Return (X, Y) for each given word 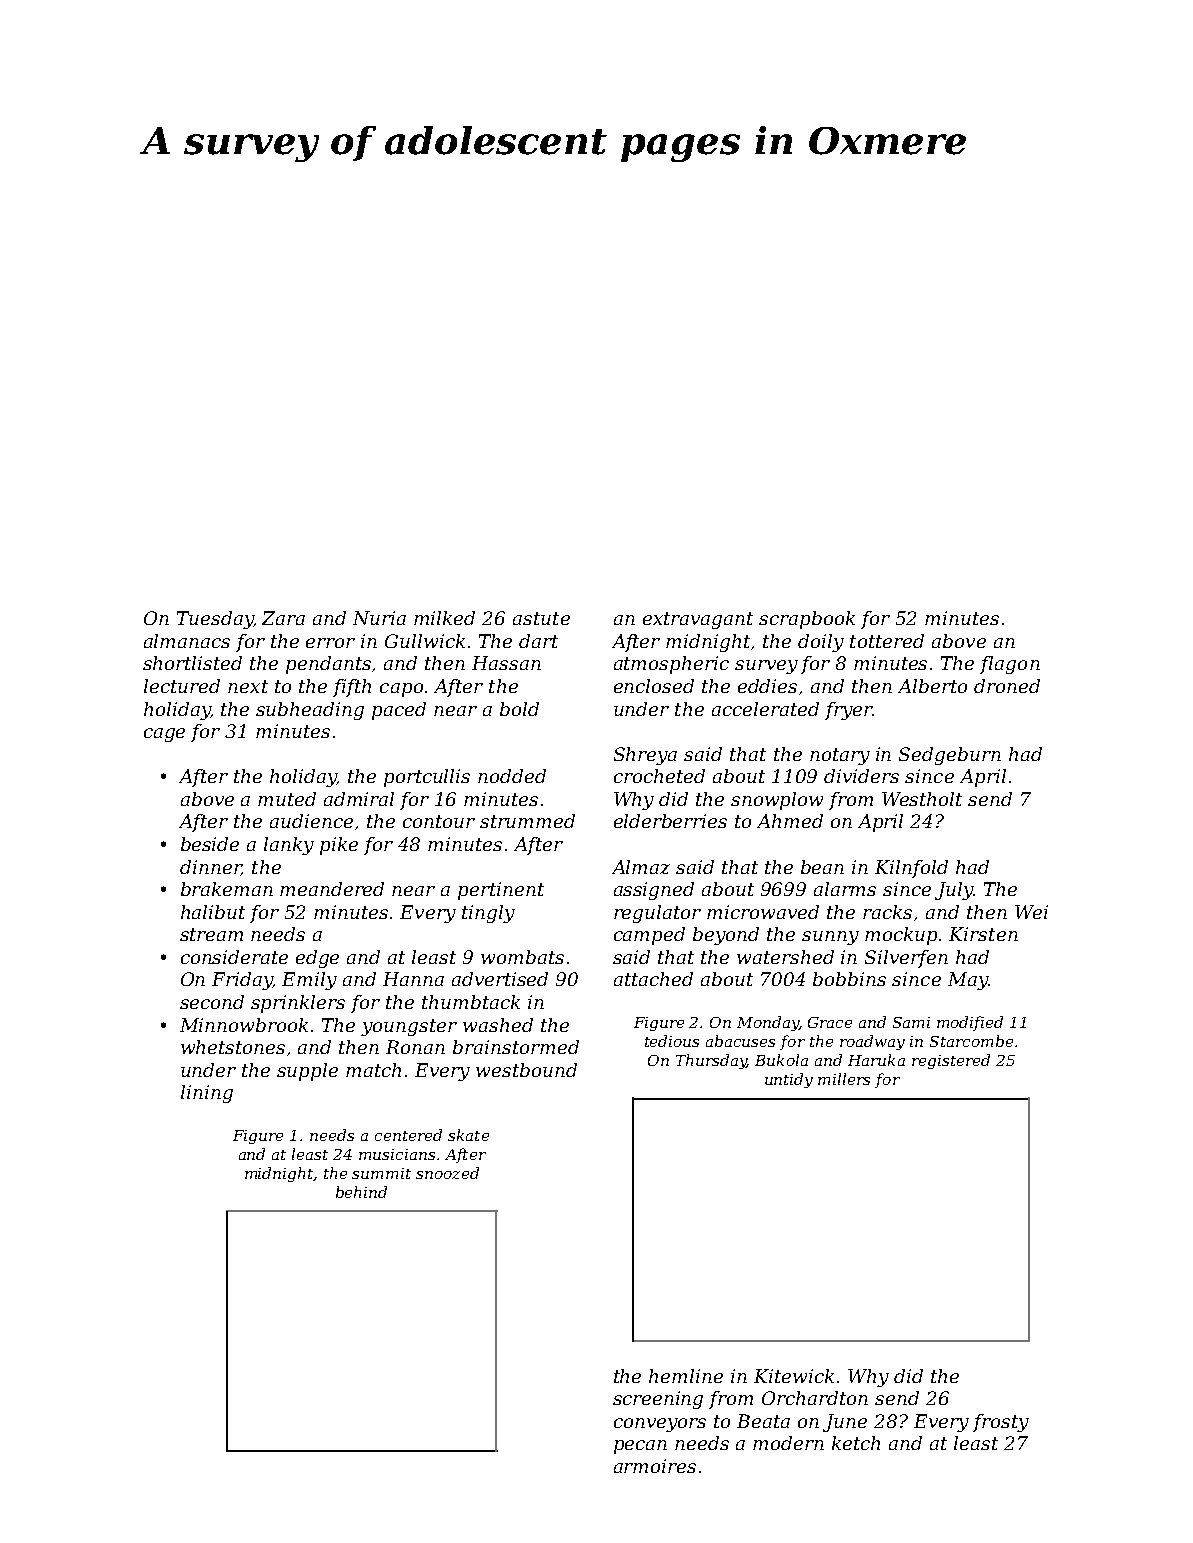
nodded (512, 776)
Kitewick (794, 1376)
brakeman (227, 889)
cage (164, 735)
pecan (640, 1447)
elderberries (670, 821)
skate (468, 1135)
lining (207, 1094)
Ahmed (790, 821)
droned (1007, 686)
